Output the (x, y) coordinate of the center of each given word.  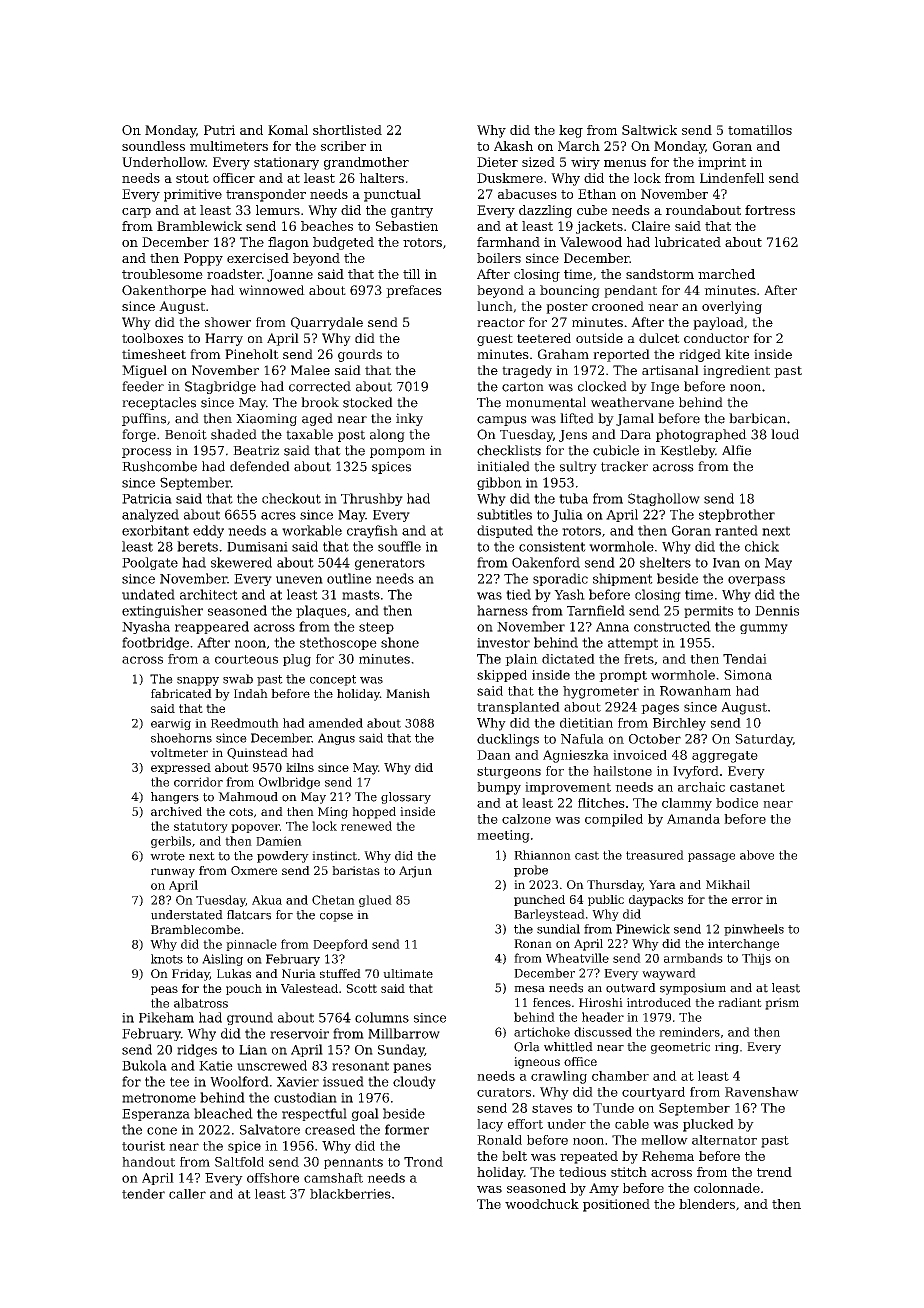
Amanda (693, 819)
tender (143, 1194)
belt (514, 1156)
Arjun (415, 872)
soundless (153, 146)
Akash (513, 146)
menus (625, 163)
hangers (175, 798)
